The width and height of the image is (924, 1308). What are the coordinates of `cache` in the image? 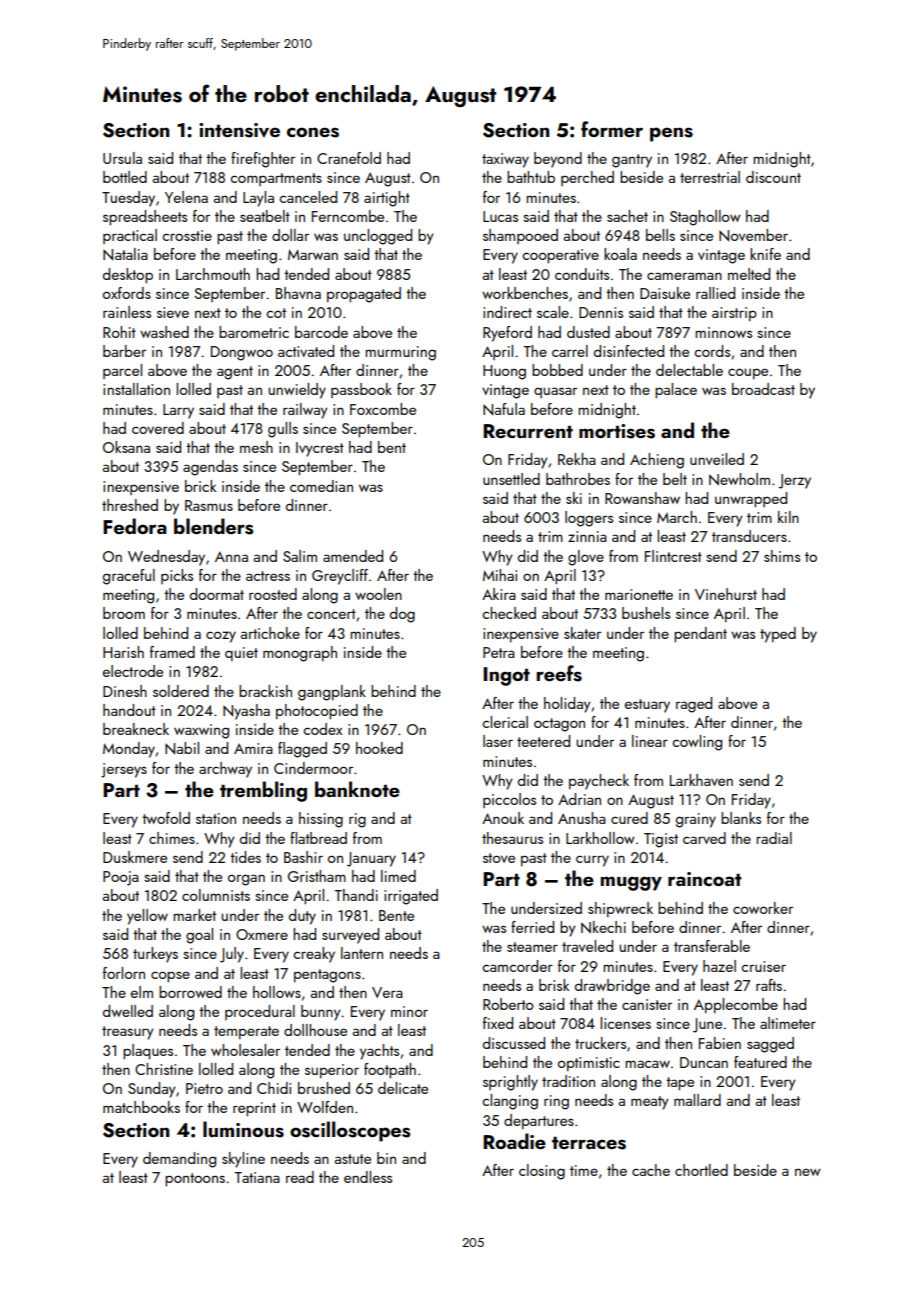 It's located at (651, 1170).
